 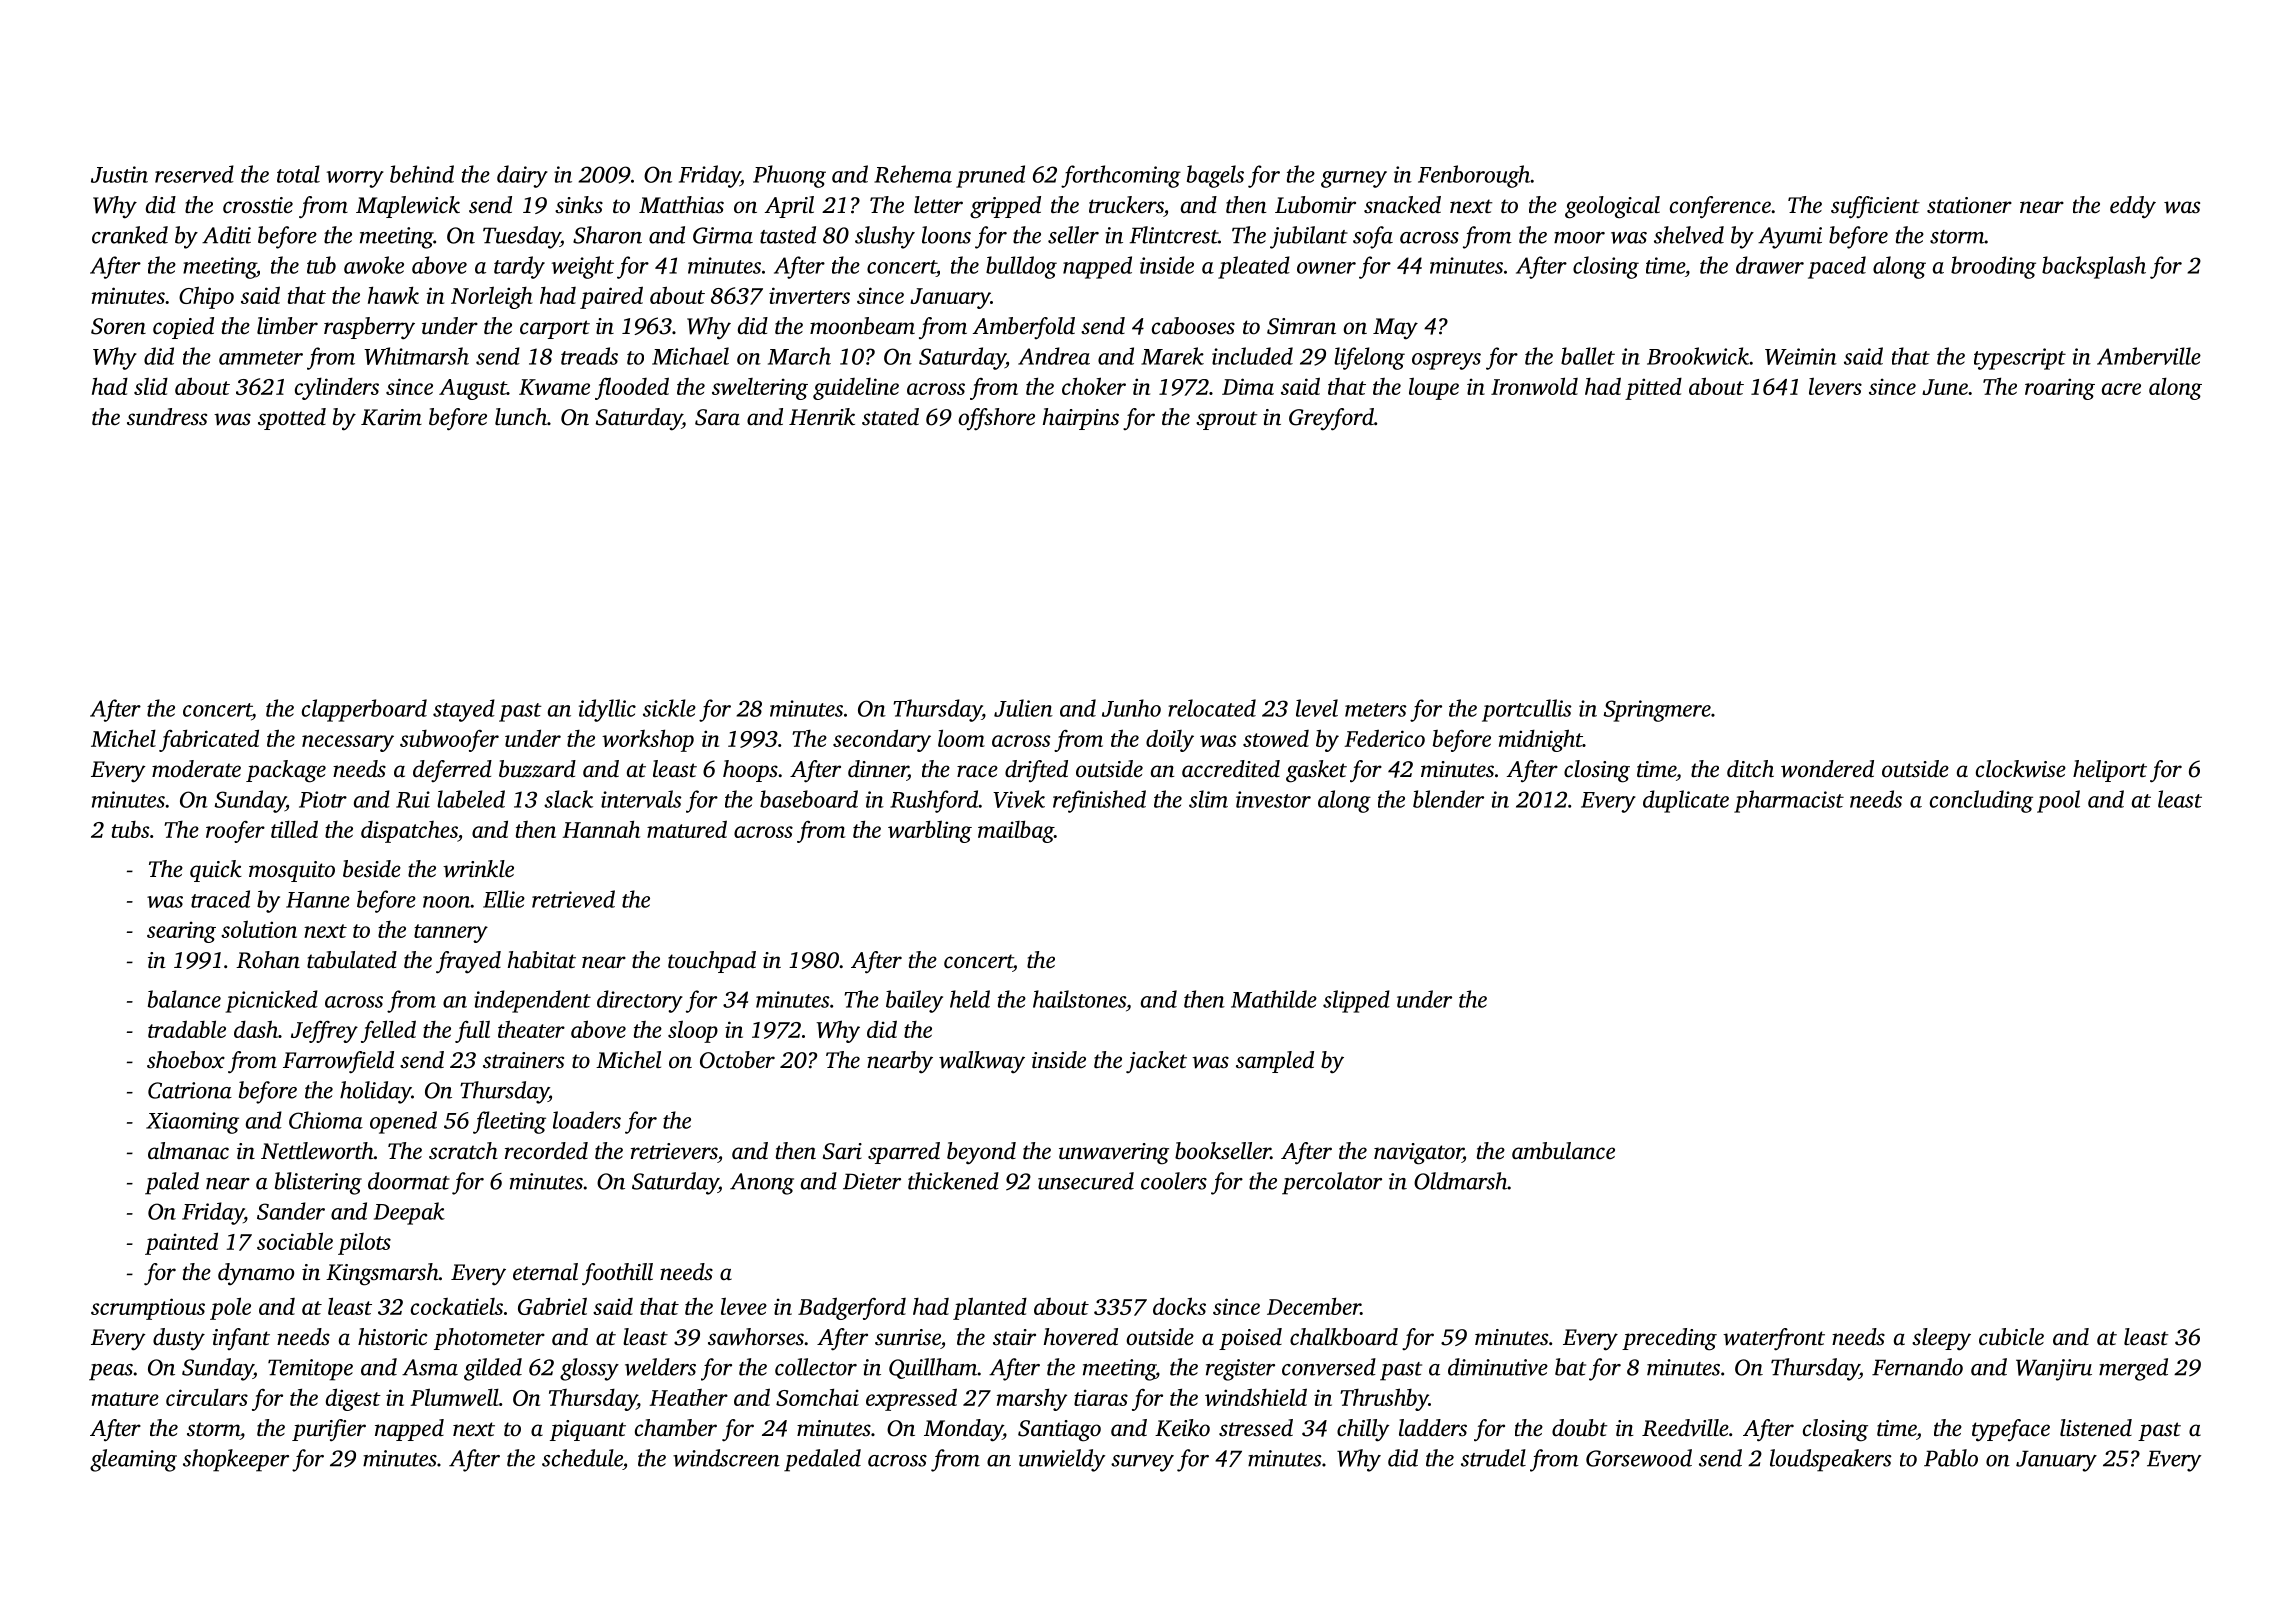 What do you see at coordinates (364, 710) in the image?
I see `clapperboard` at bounding box center [364, 710].
